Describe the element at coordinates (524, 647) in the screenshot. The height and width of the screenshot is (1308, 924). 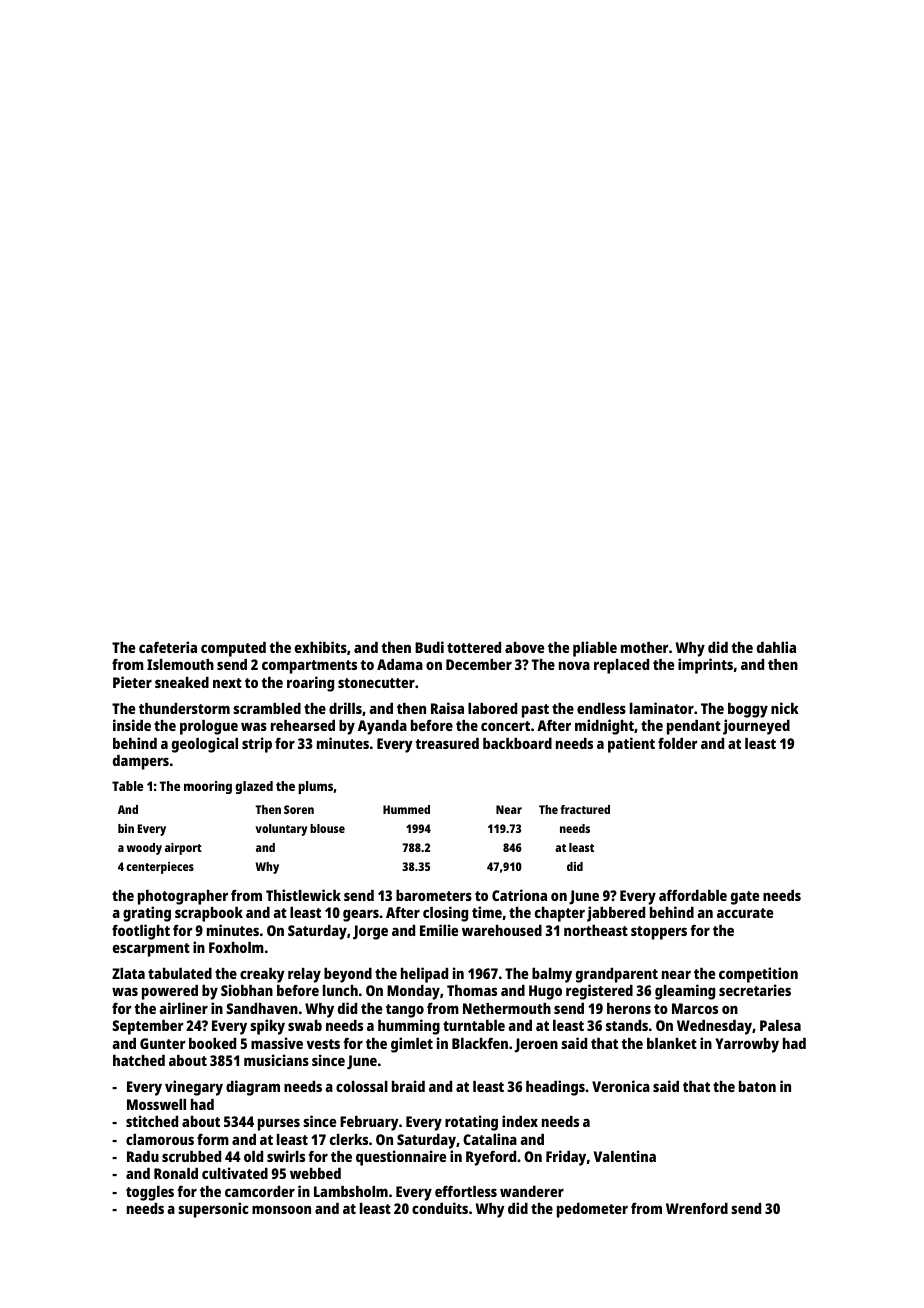
I see `above` at that location.
